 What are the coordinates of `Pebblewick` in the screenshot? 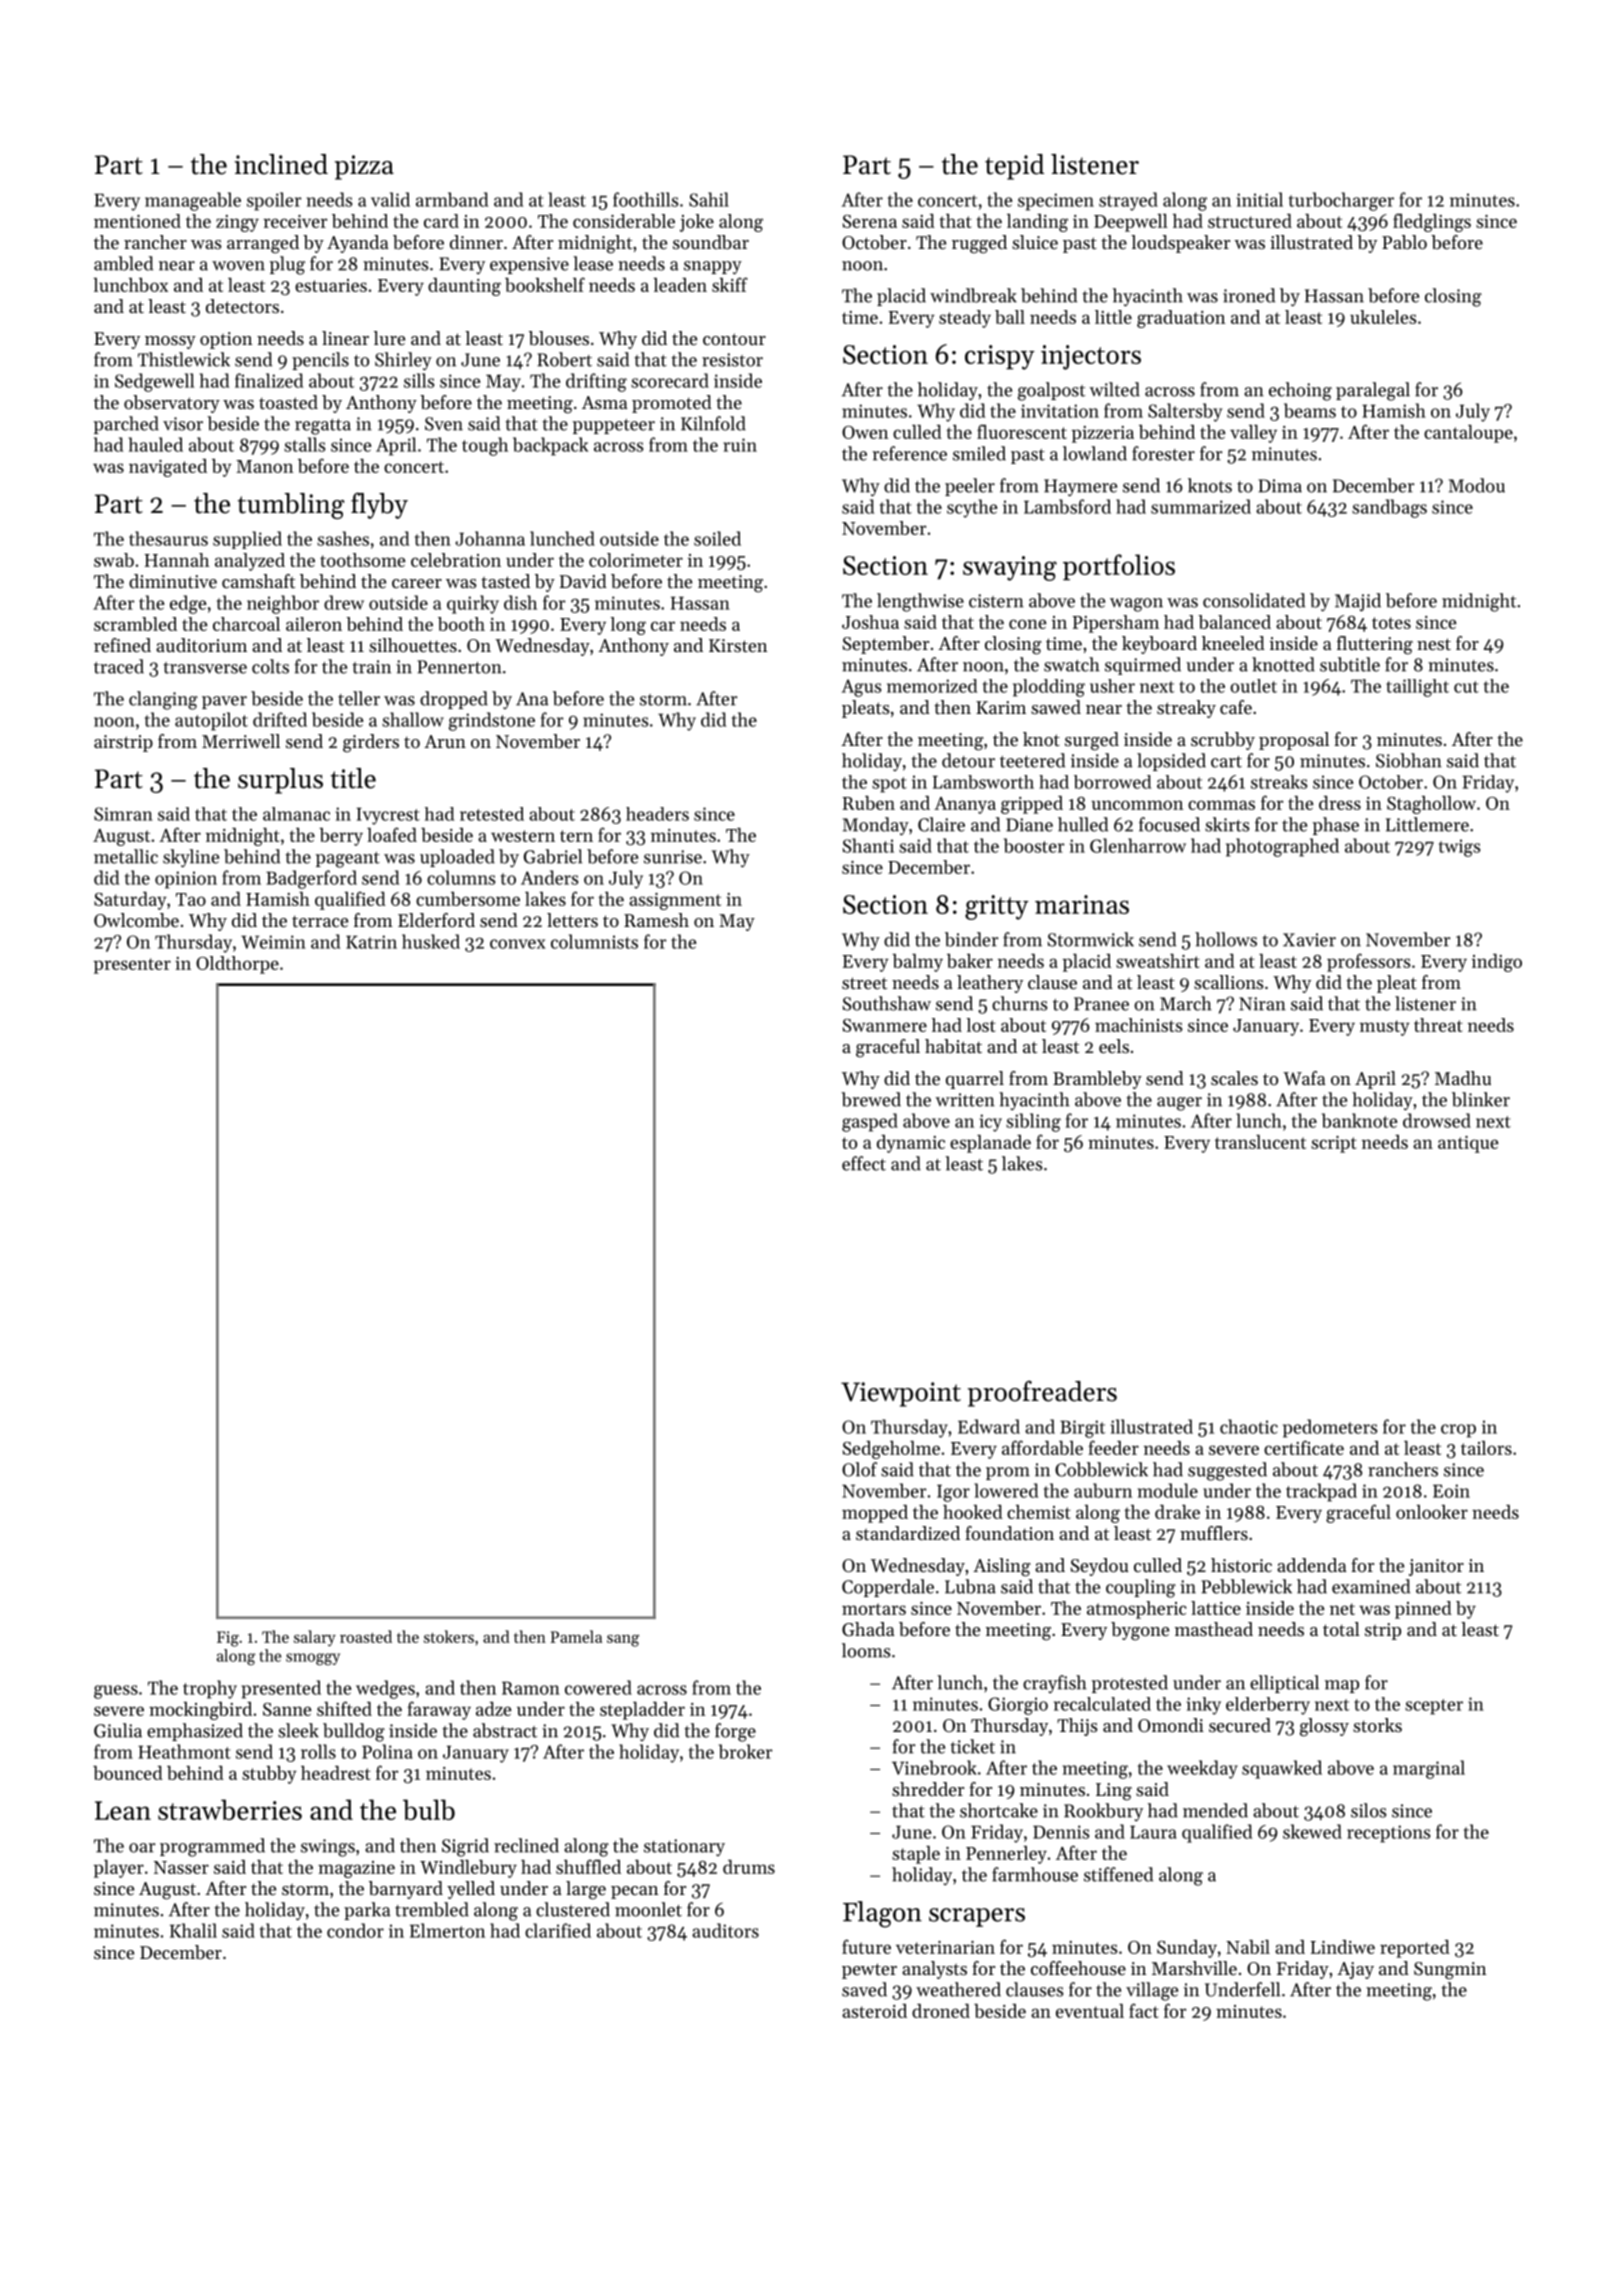 It's located at (1246, 1586).
